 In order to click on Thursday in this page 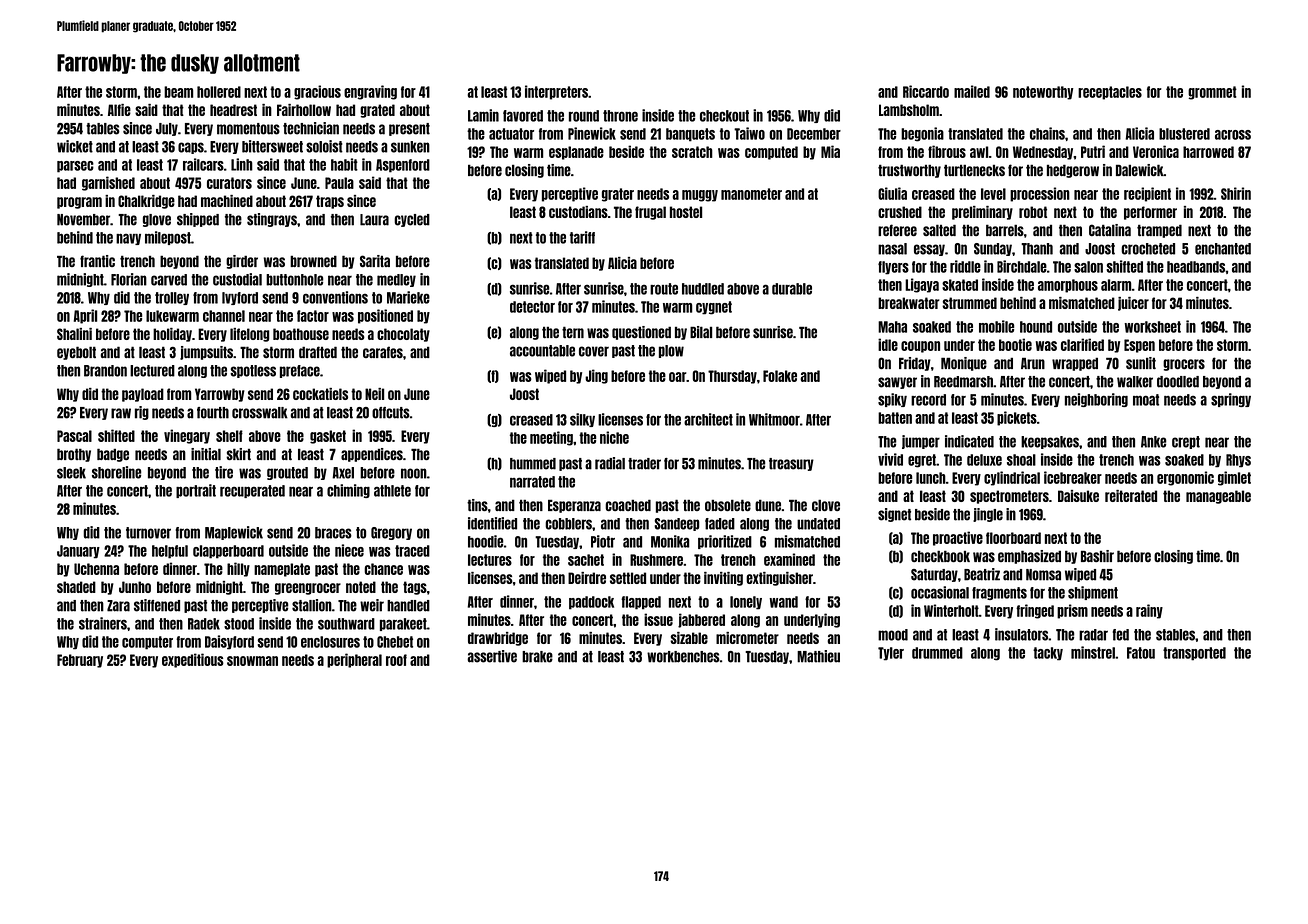, I will do `click(732, 377)`.
